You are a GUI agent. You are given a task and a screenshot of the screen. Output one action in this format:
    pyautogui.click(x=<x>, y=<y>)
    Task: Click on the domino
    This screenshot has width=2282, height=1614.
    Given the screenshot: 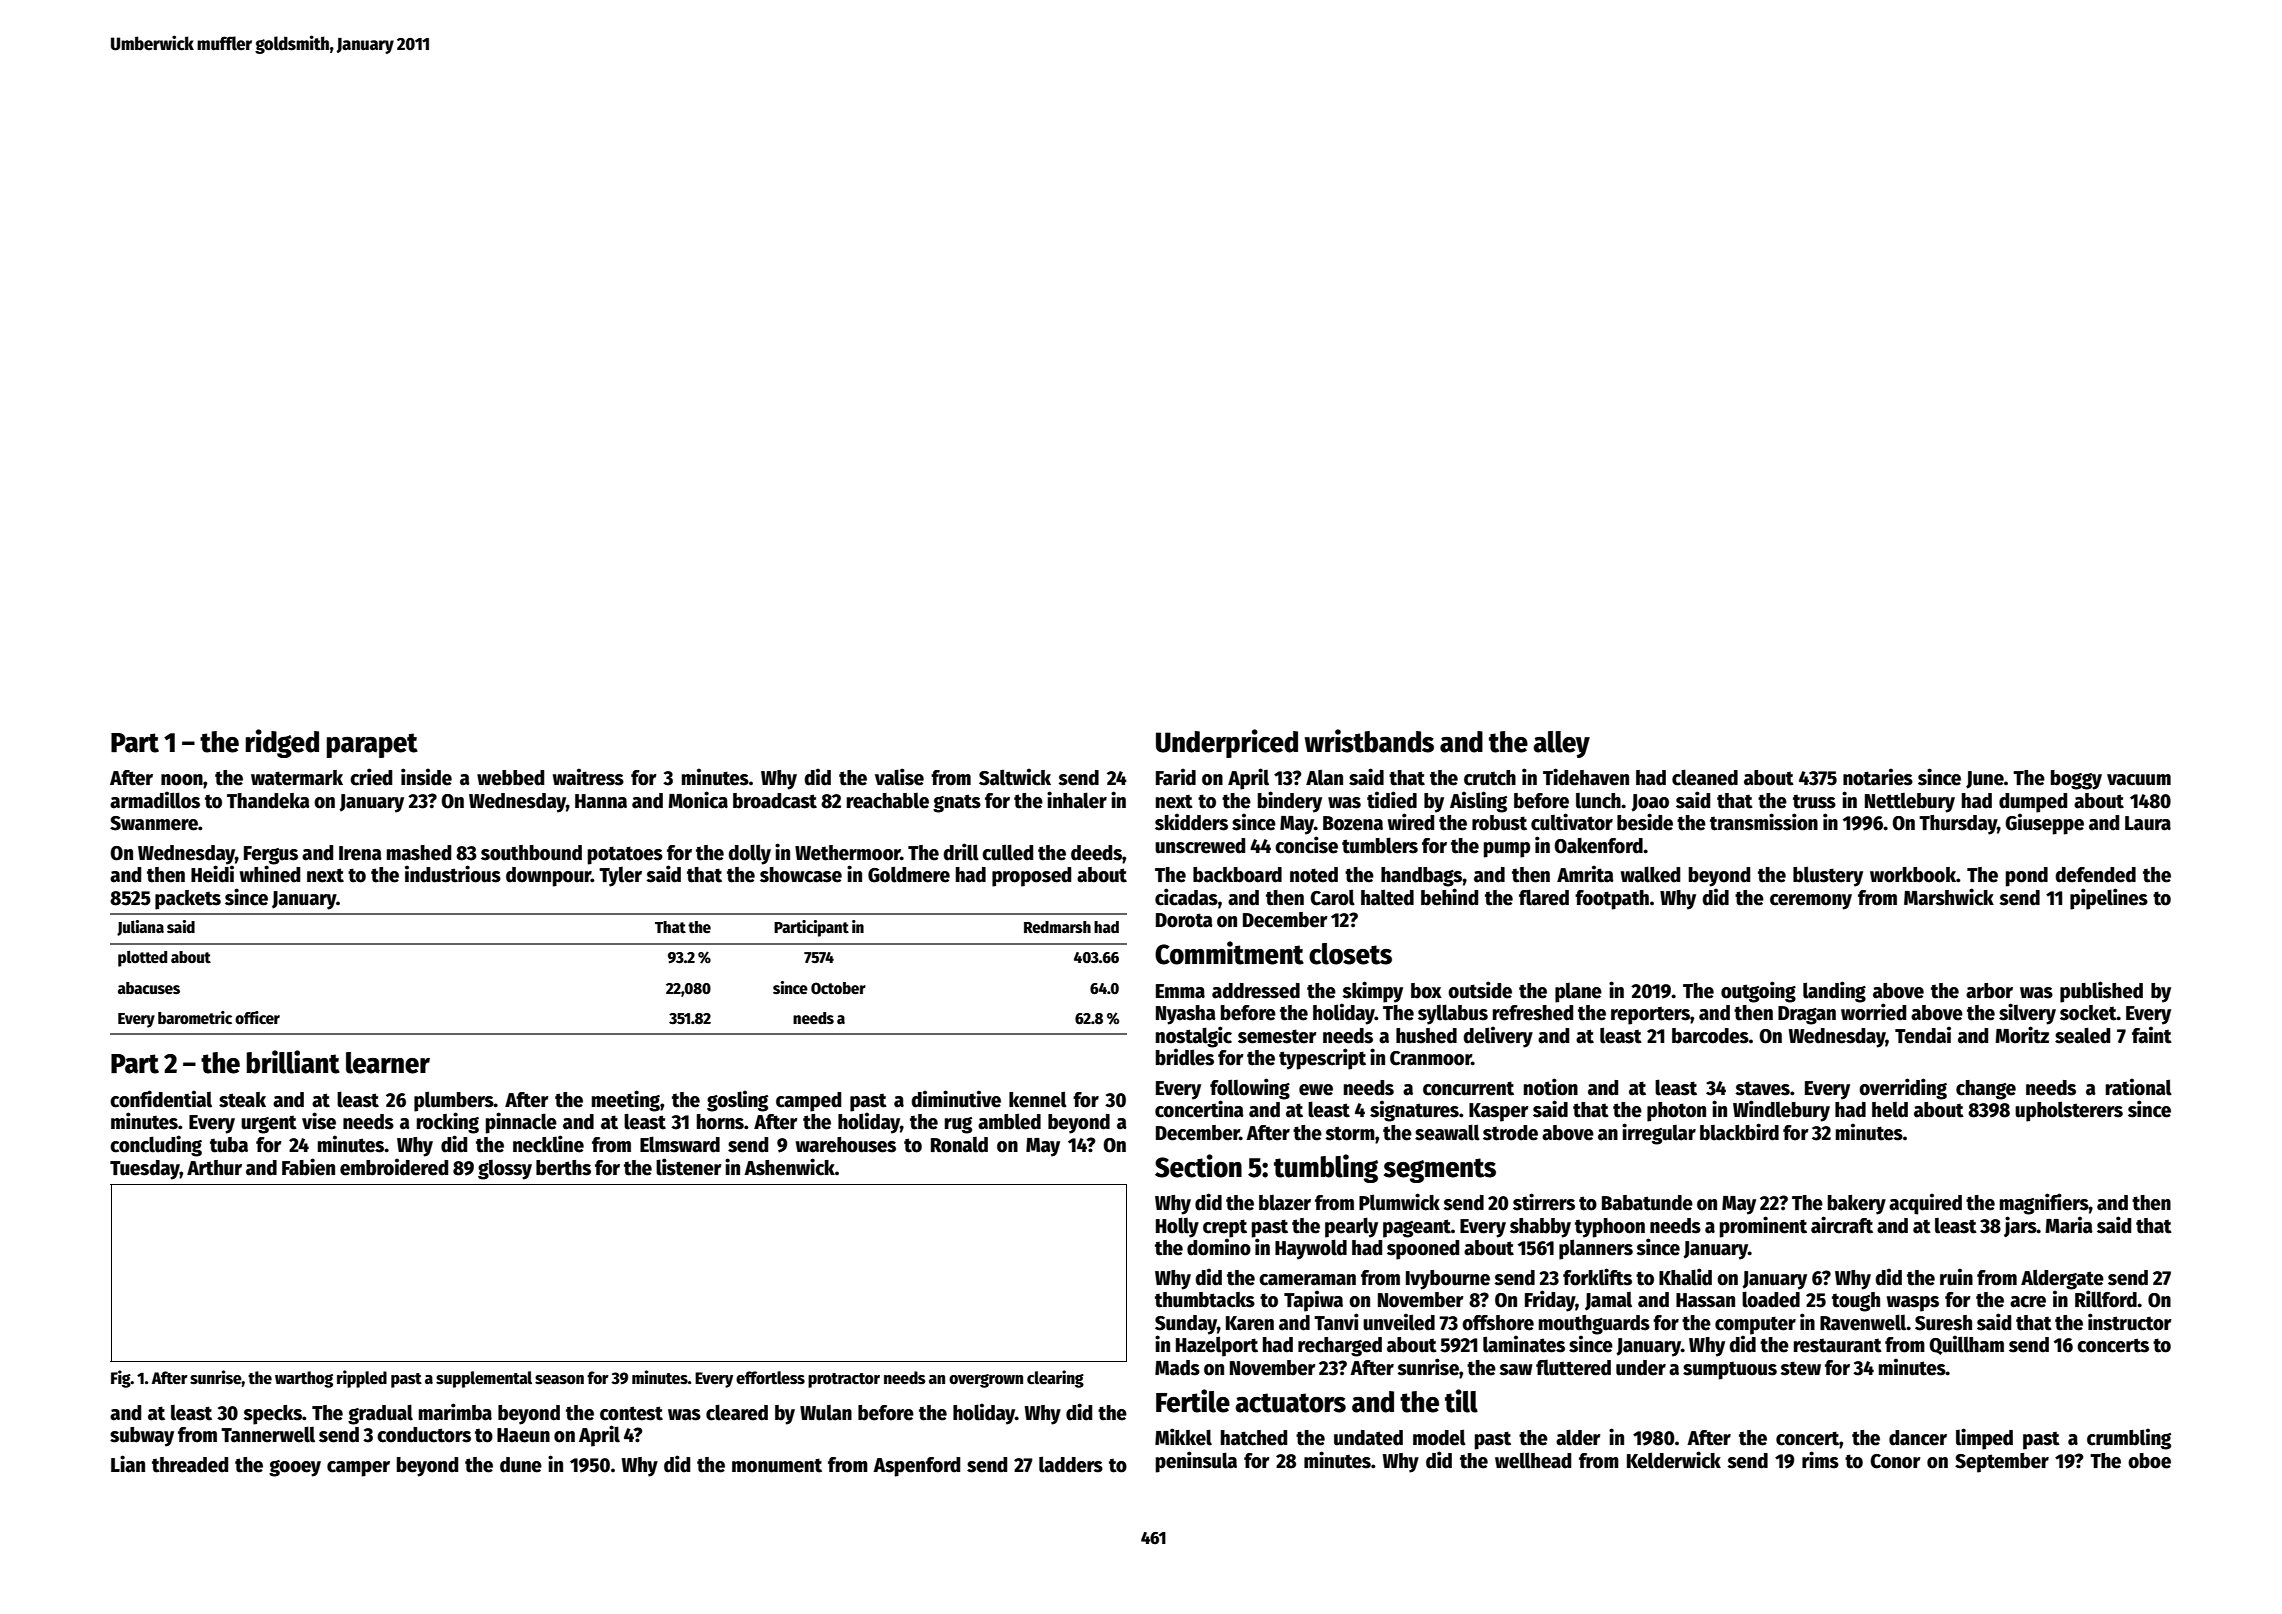 What is the action you would take?
    pyautogui.click(x=1219, y=1247)
